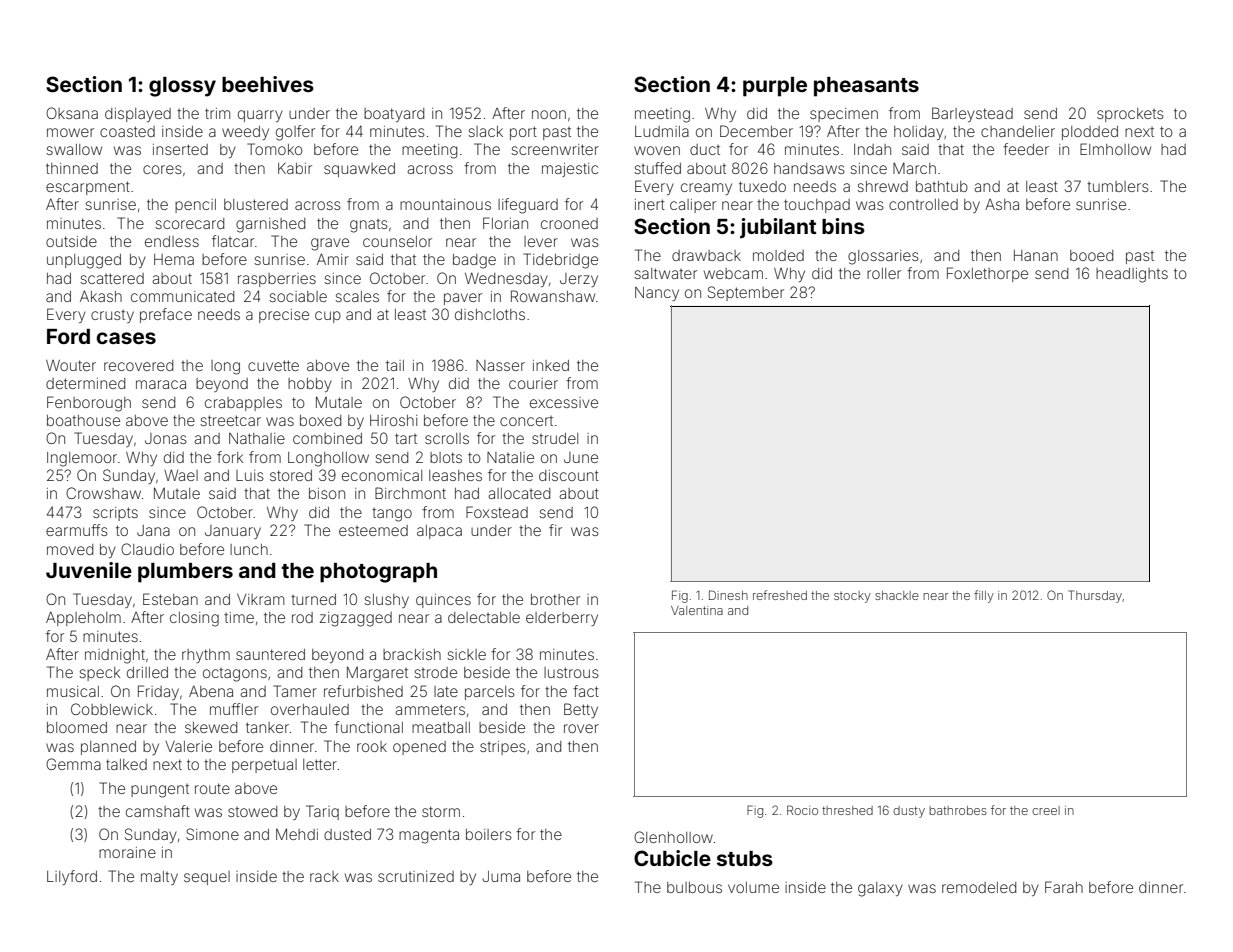 The image size is (1233, 952). What do you see at coordinates (697, 610) in the image?
I see `Valentina` at bounding box center [697, 610].
